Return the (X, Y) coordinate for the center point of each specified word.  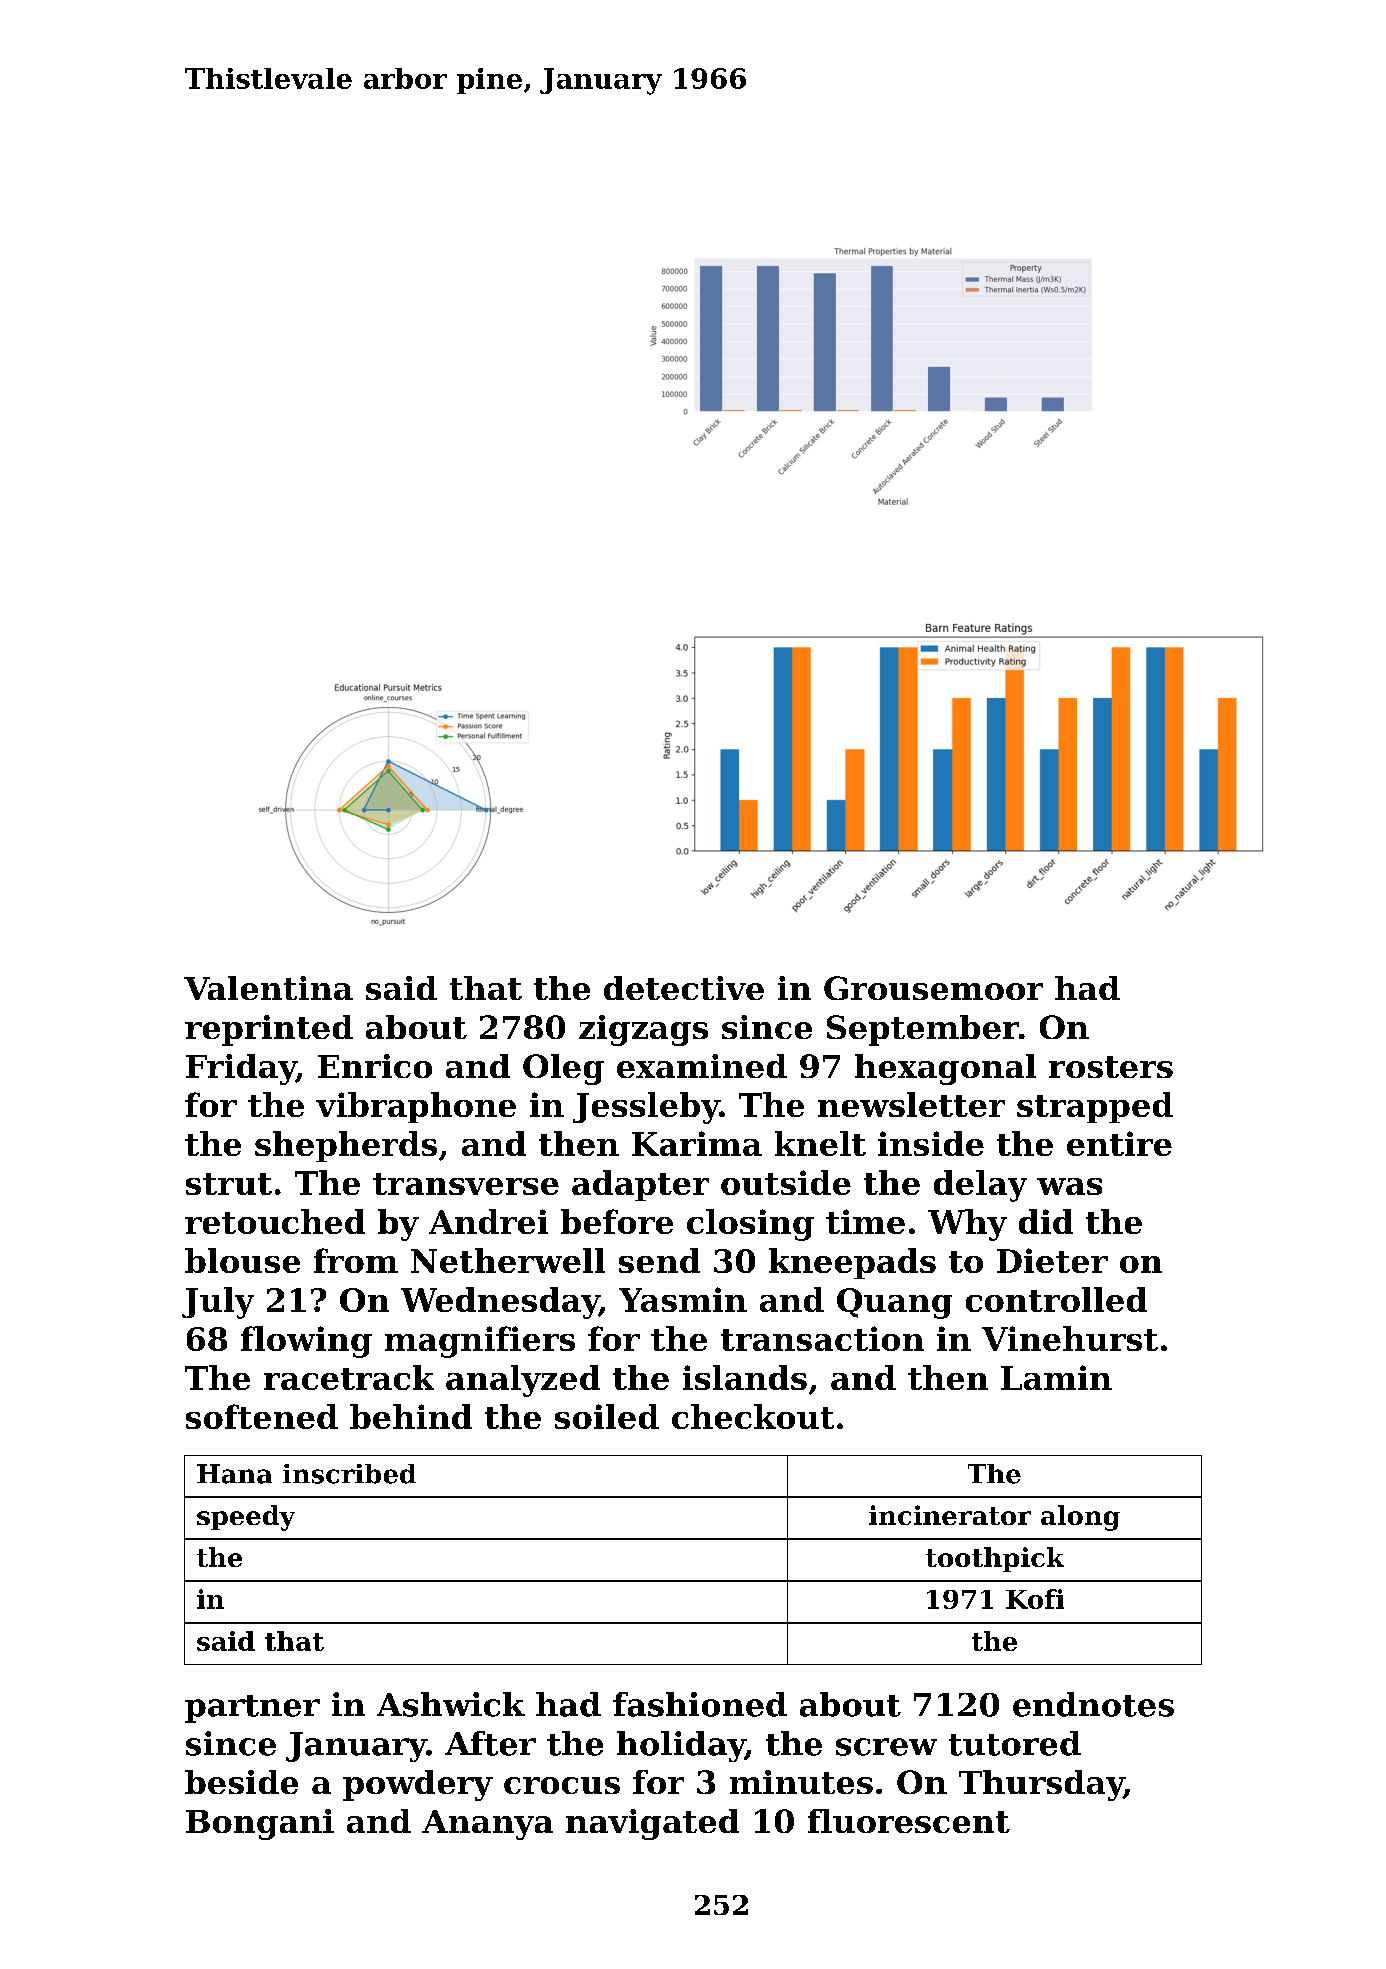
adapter (640, 1185)
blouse (242, 1260)
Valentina (268, 988)
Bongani (260, 1824)
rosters (1111, 1067)
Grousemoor (933, 988)
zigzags (643, 1030)
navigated (652, 1824)
